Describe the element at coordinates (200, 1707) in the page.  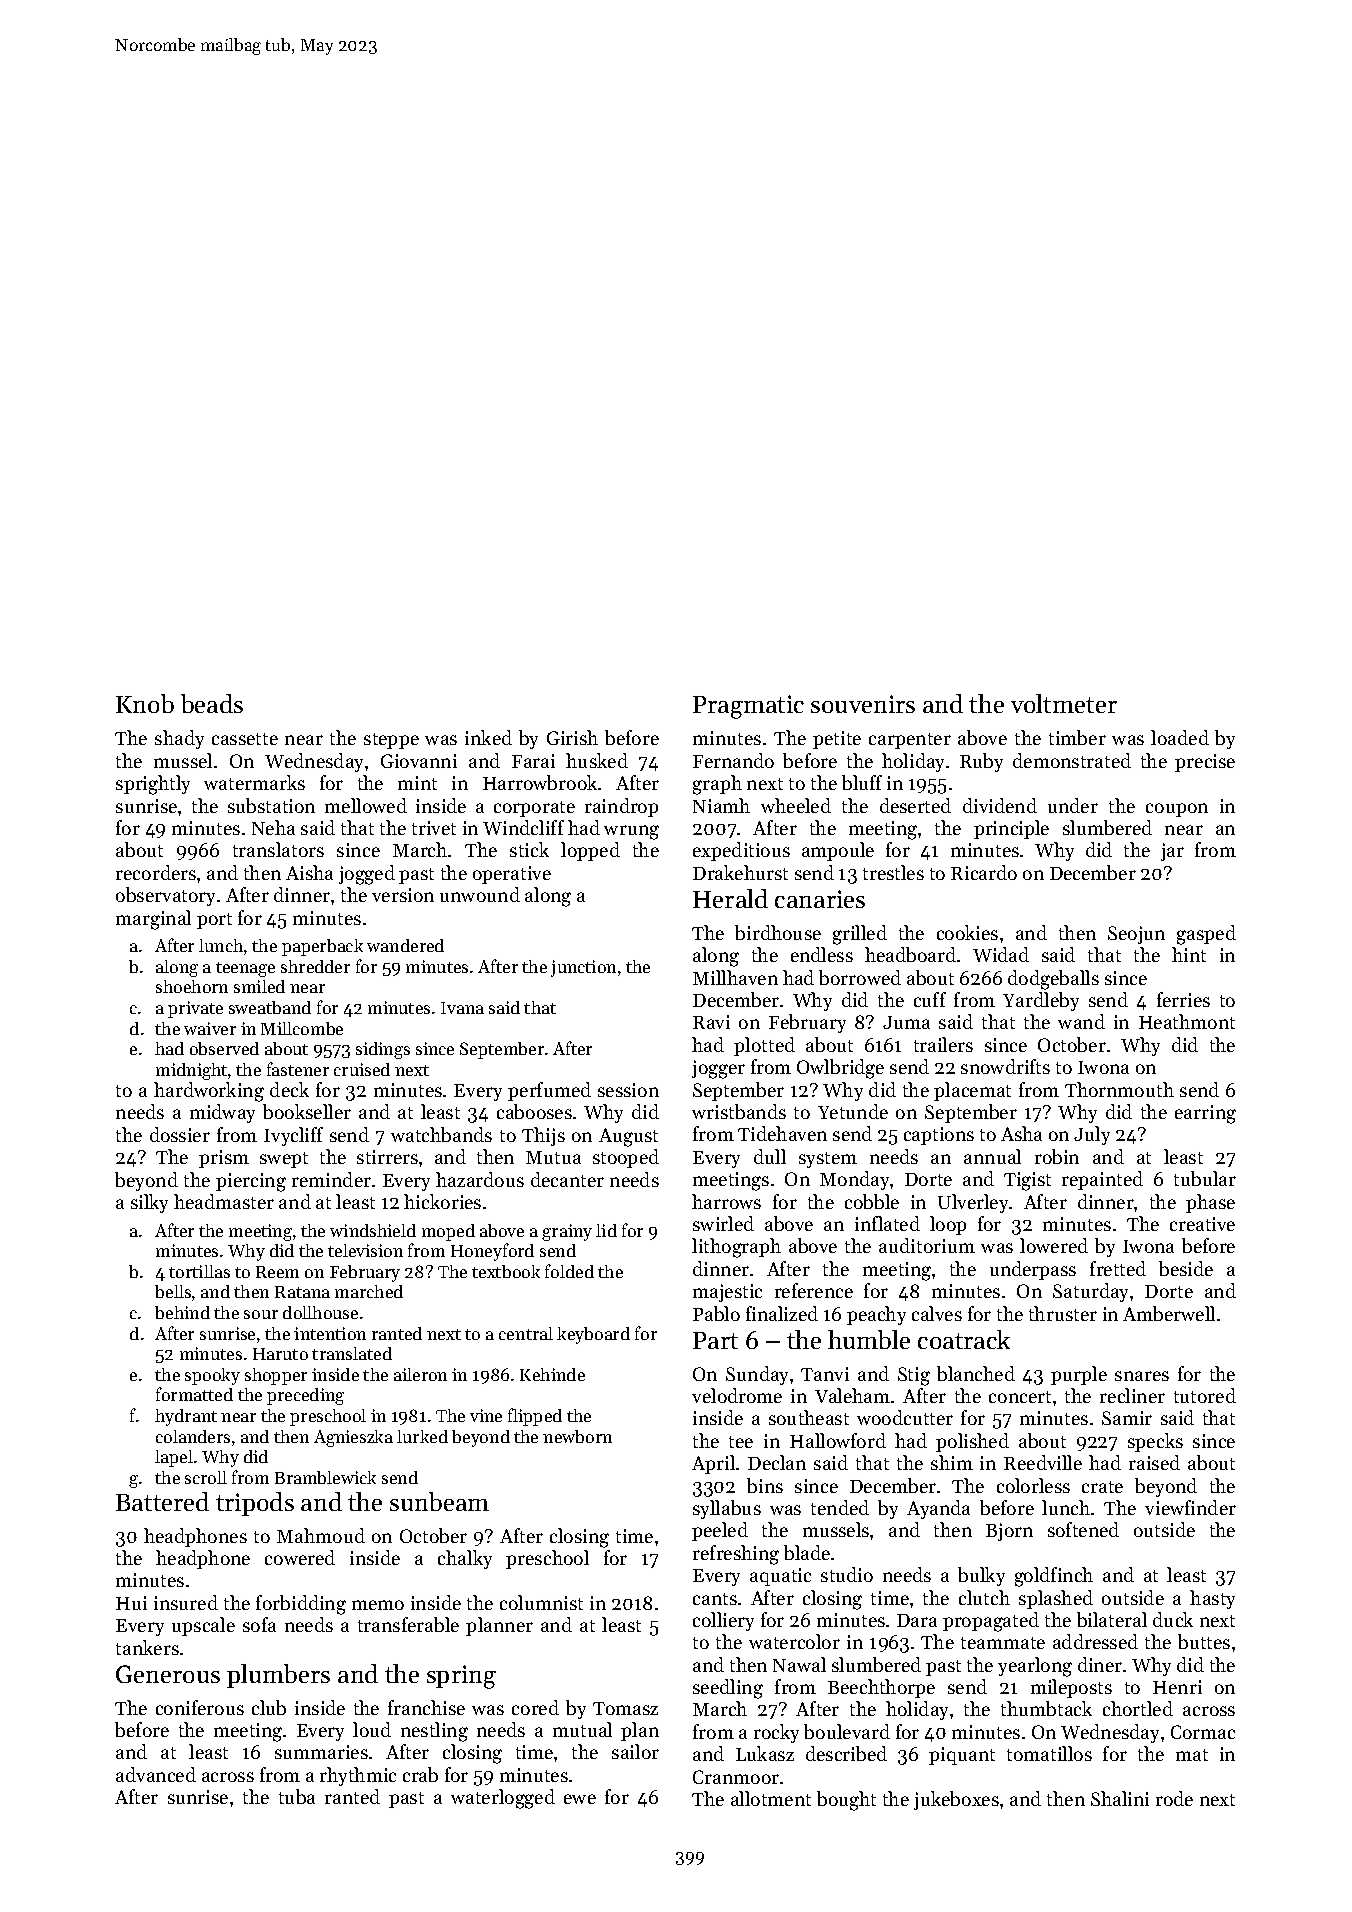
I see `coniferous` at that location.
